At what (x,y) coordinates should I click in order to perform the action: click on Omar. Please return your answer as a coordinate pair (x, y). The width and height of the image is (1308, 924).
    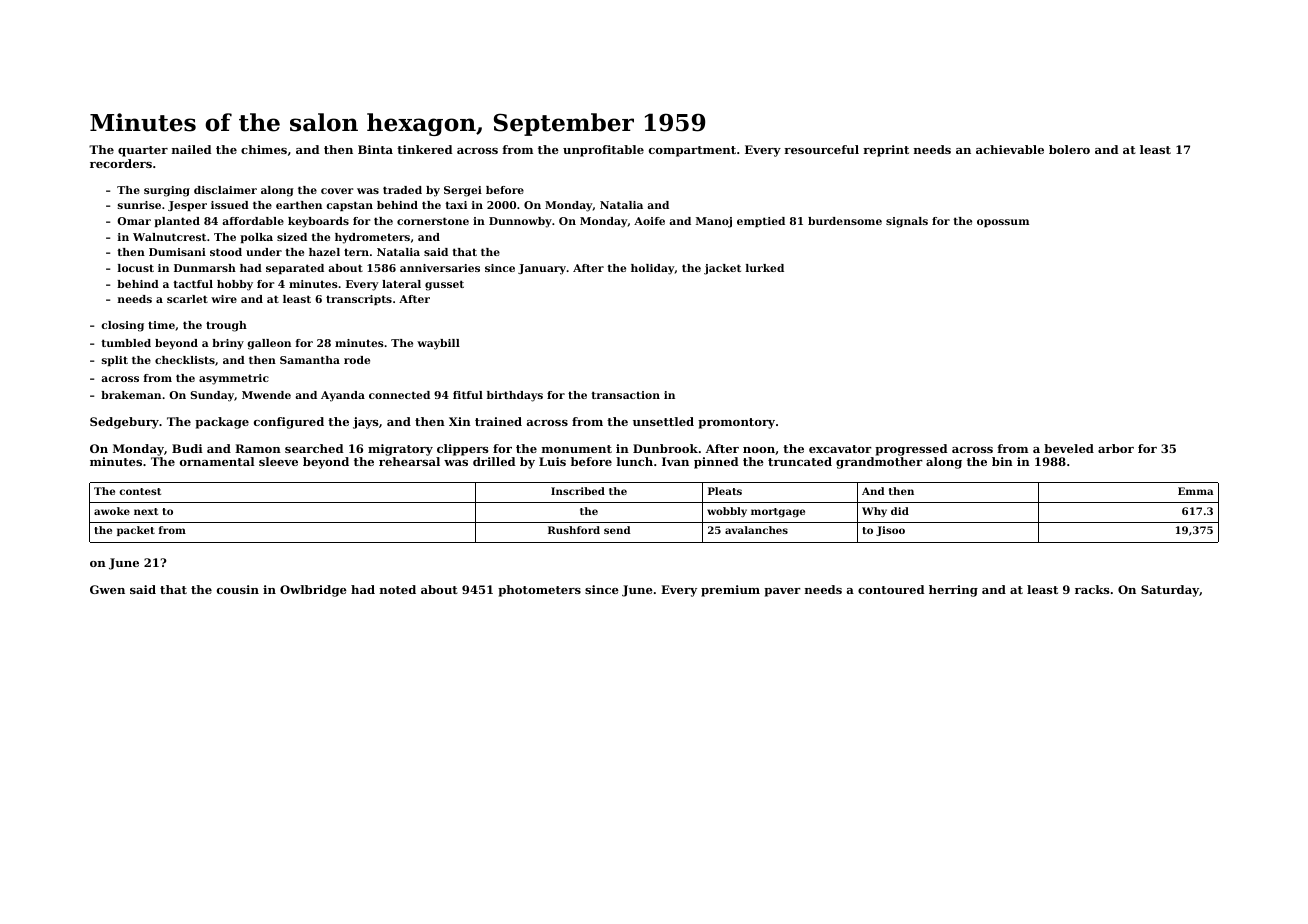
    Looking at the image, I should click on (134, 221).
